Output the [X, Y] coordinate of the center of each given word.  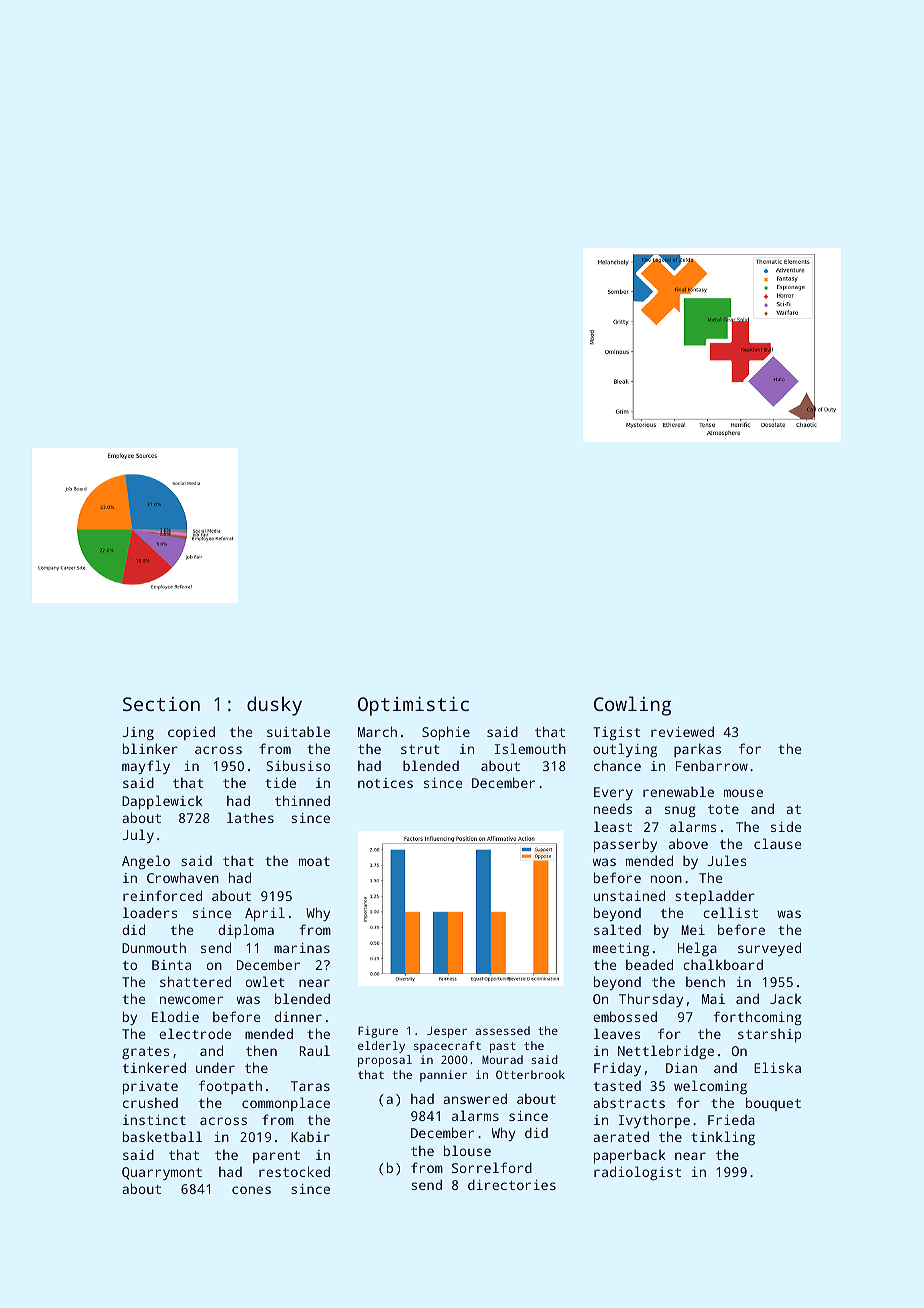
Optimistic [413, 706]
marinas [302, 948]
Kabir [310, 1136]
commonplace [286, 1104]
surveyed [769, 949]
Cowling [632, 706]
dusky [274, 706]
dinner [298, 1016]
